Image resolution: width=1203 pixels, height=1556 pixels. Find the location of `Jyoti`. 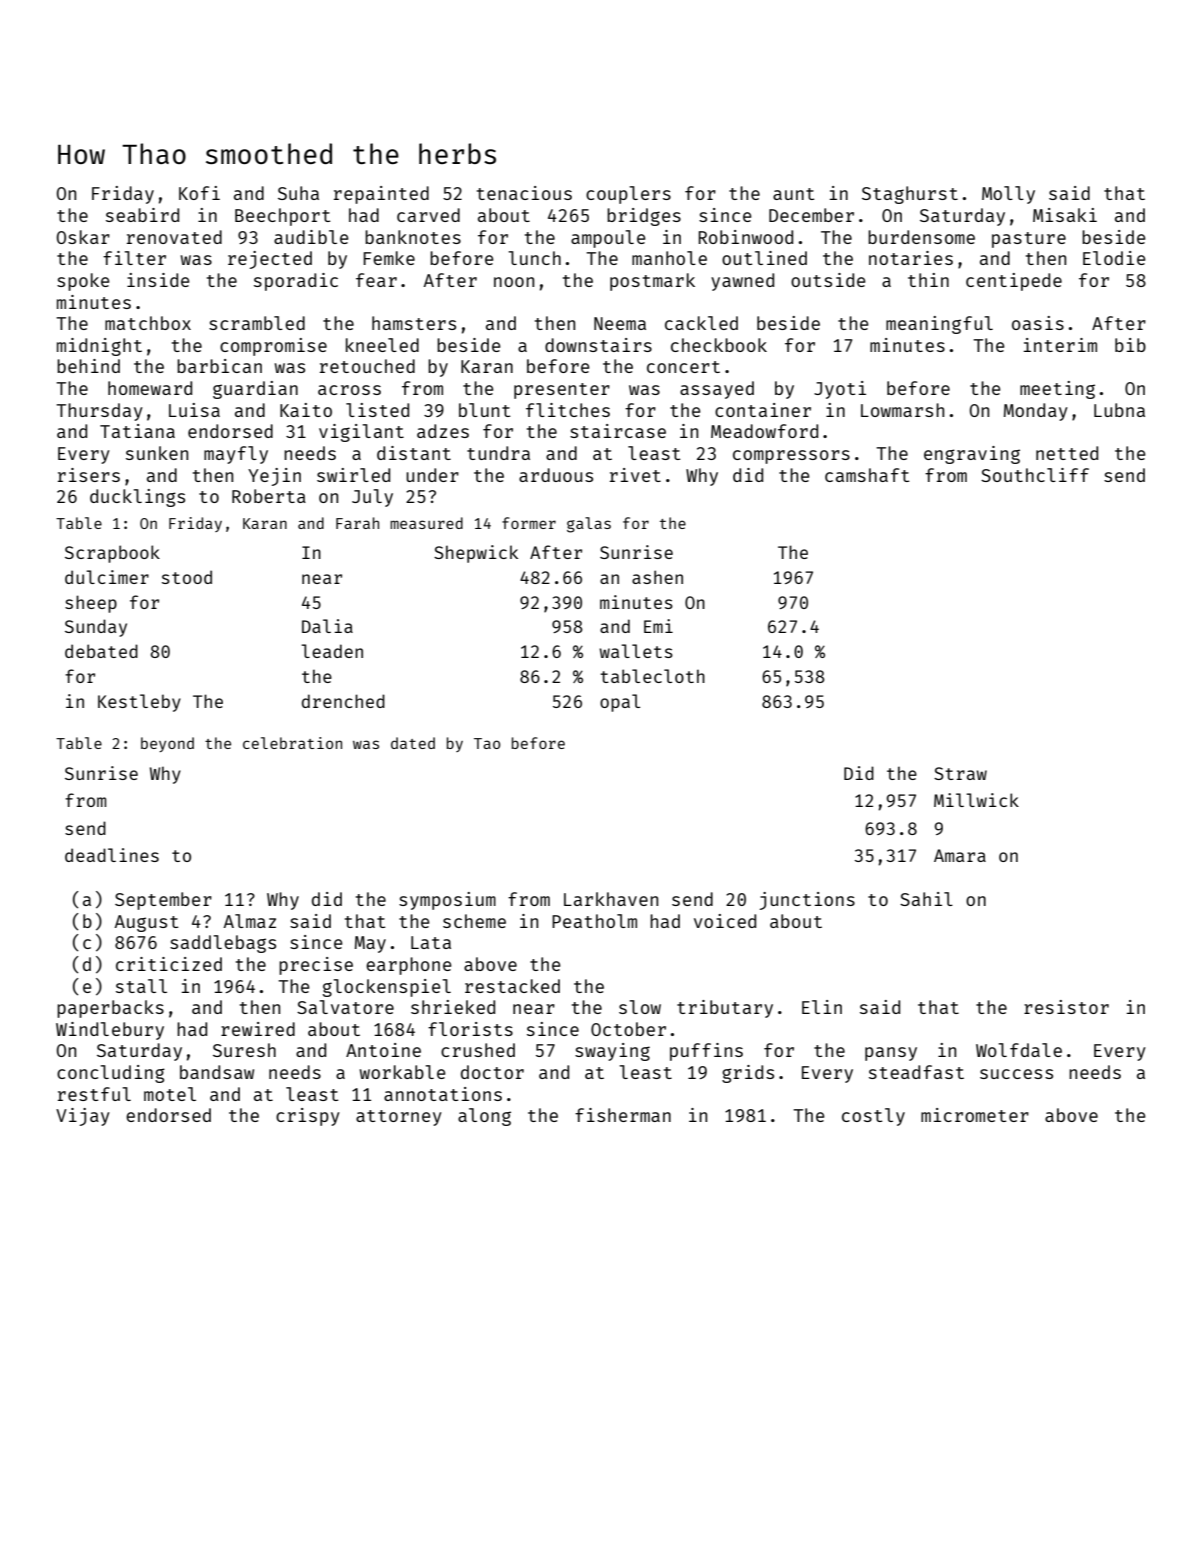

Jyoti is located at coordinates (840, 390).
